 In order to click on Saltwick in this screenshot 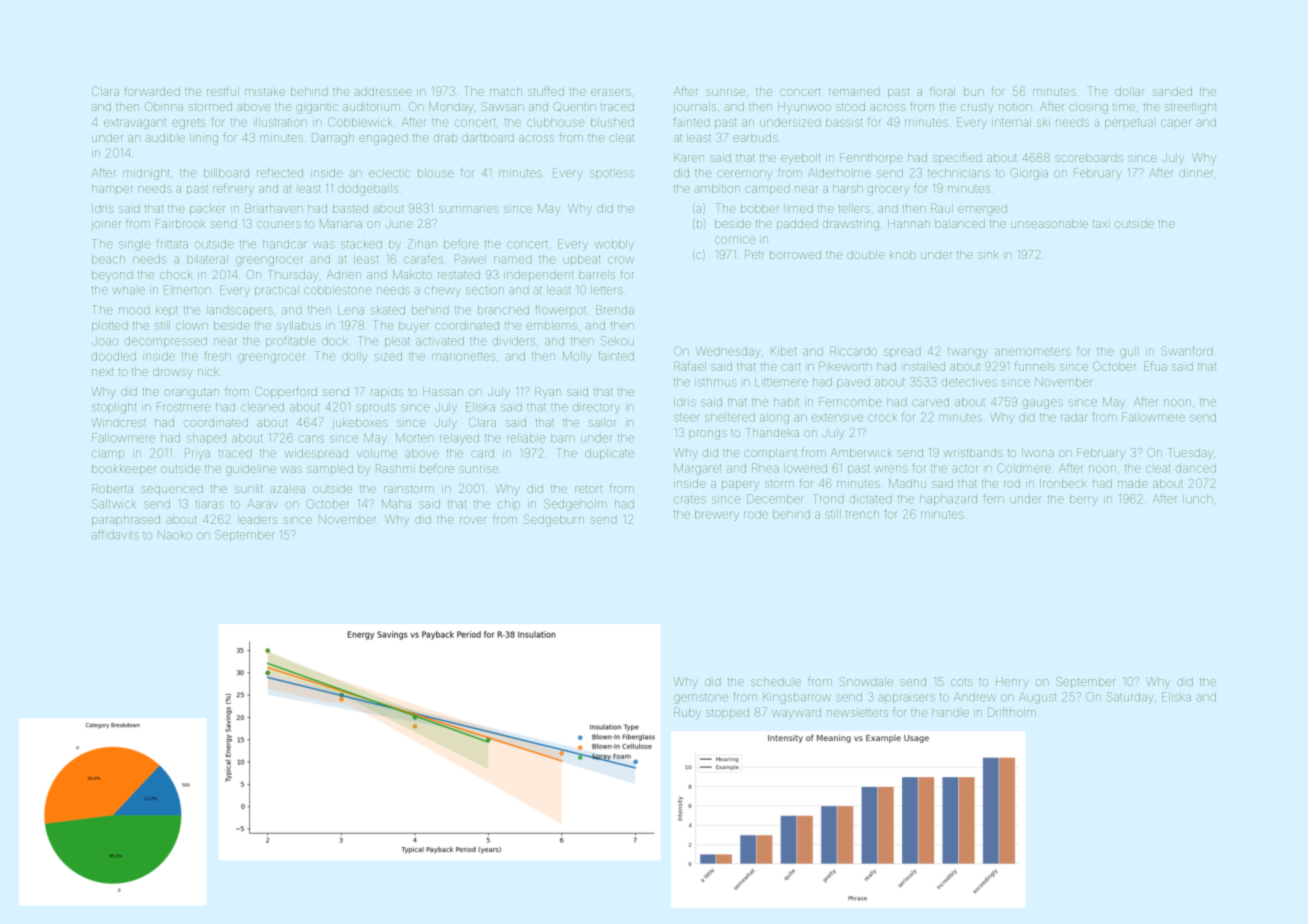, I will do `click(114, 504)`.
